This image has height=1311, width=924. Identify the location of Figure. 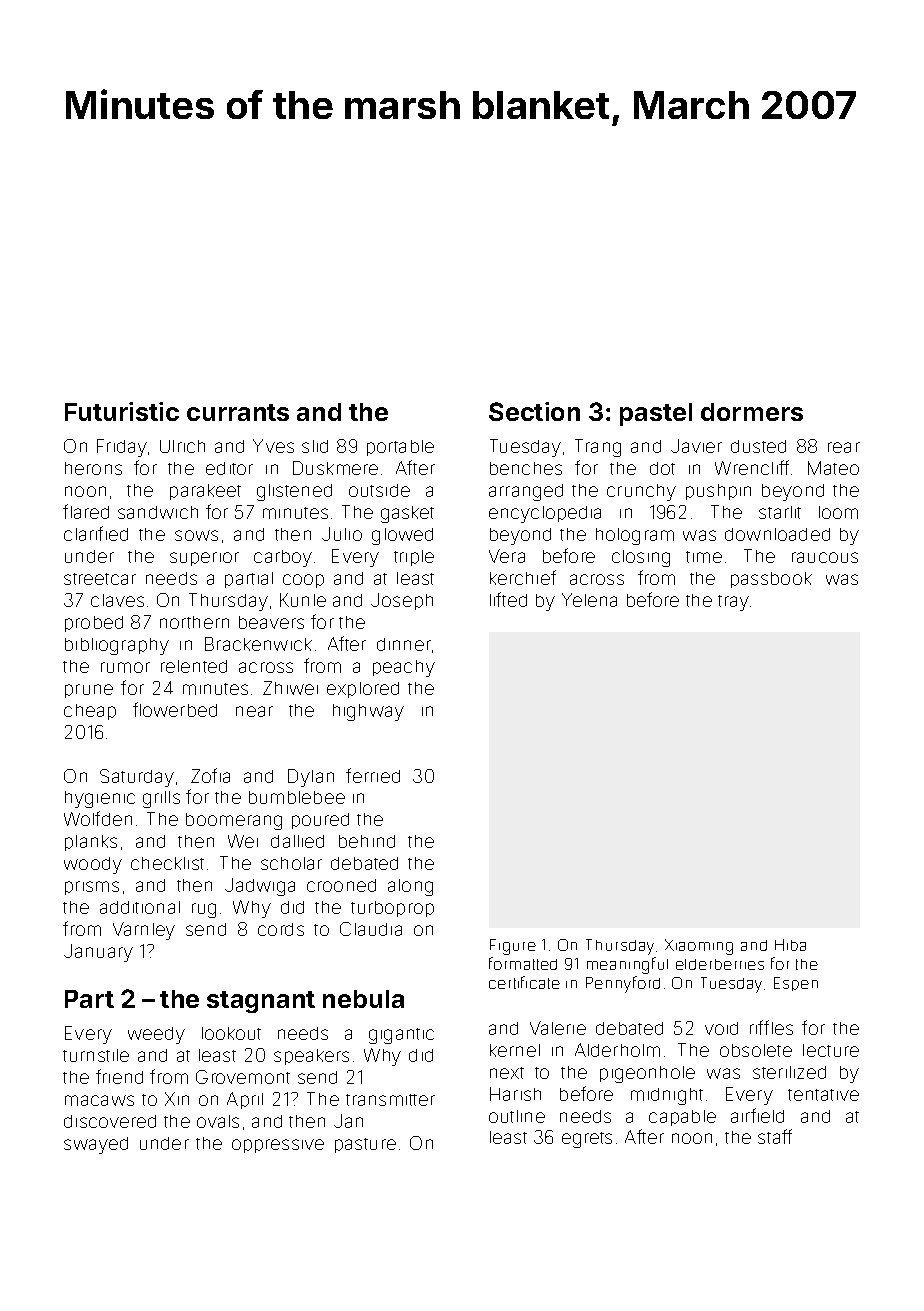
(513, 947).
